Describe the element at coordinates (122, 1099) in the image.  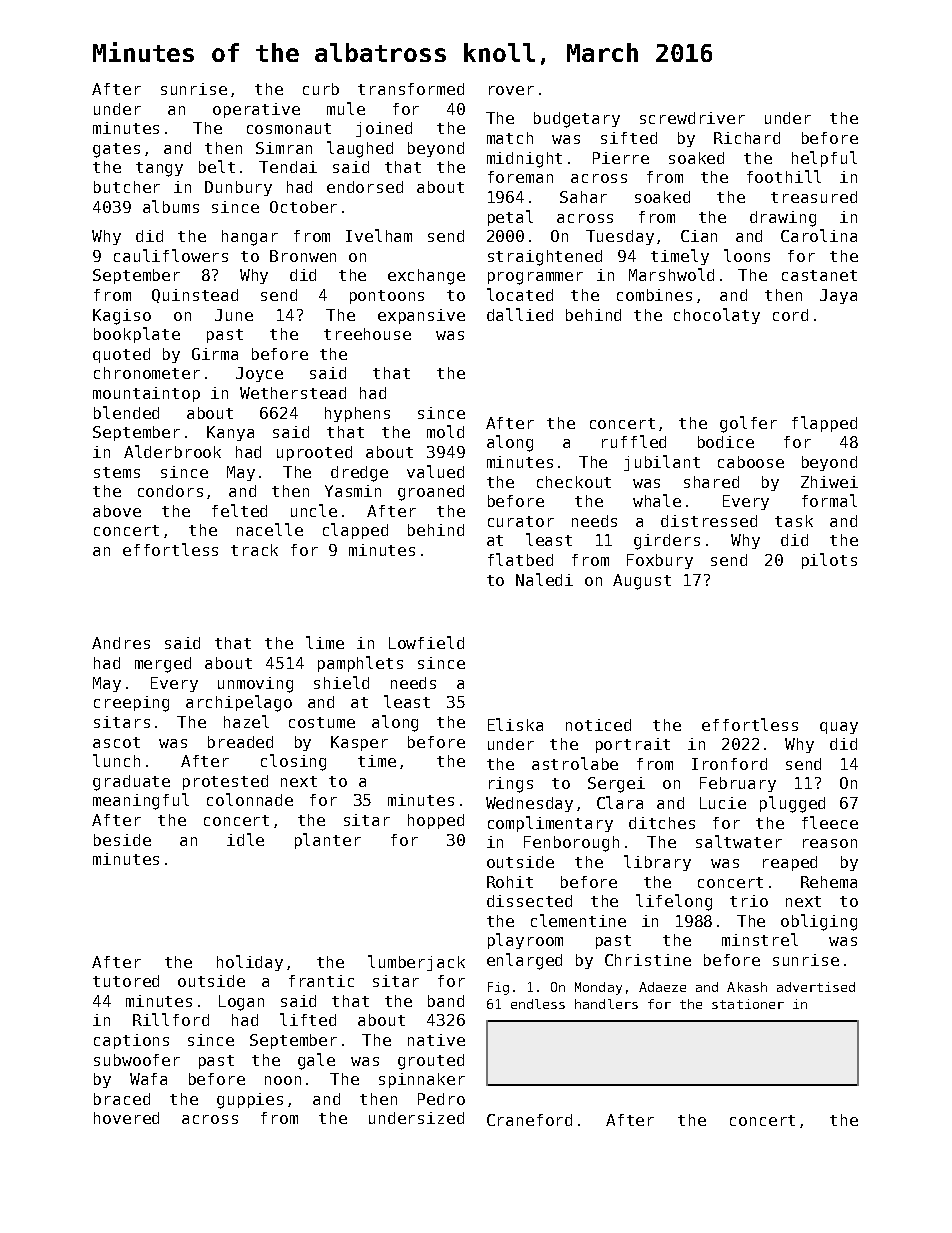
I see `braced` at that location.
